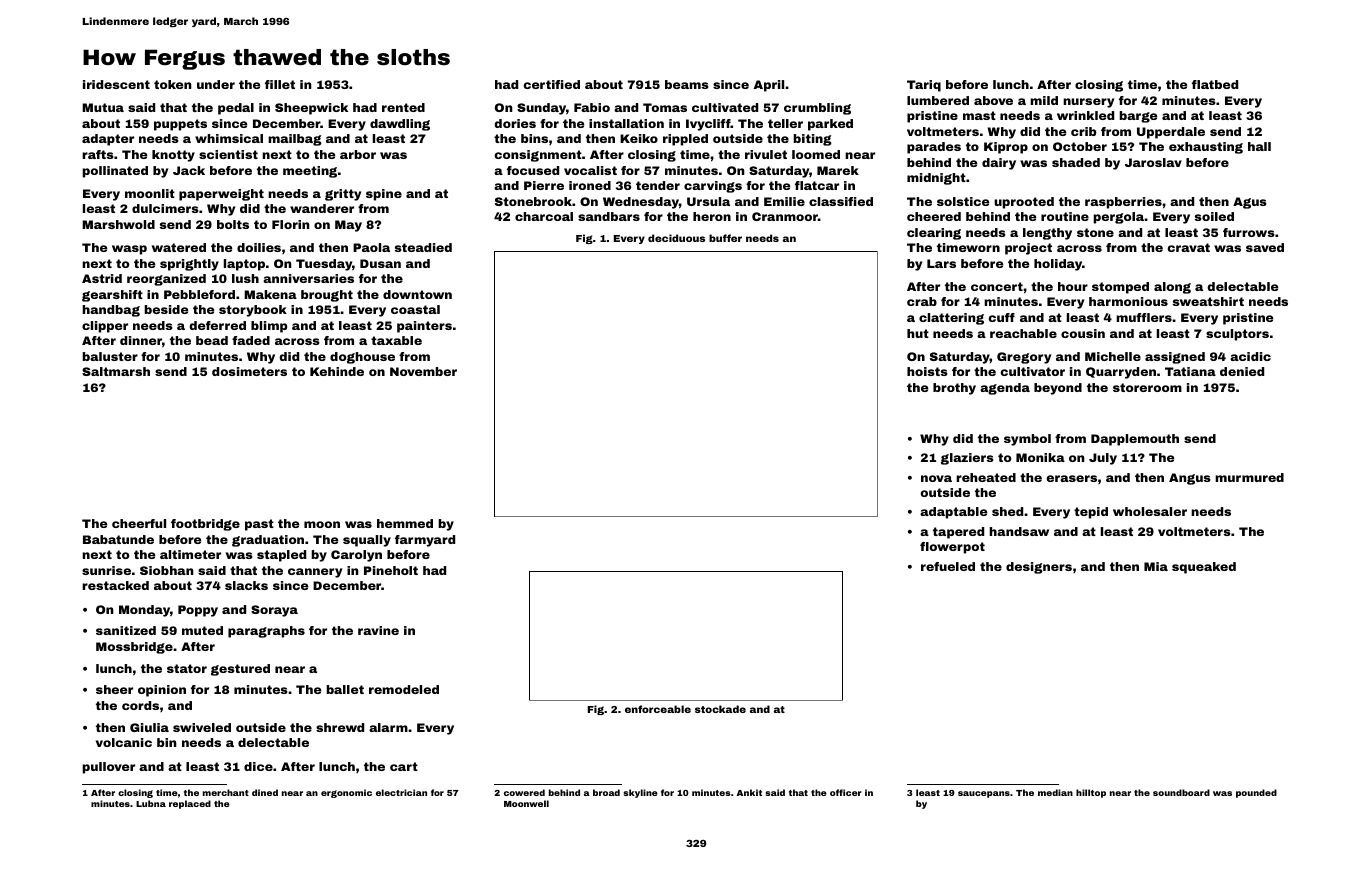 The image size is (1372, 887). I want to click on nova, so click(936, 478).
